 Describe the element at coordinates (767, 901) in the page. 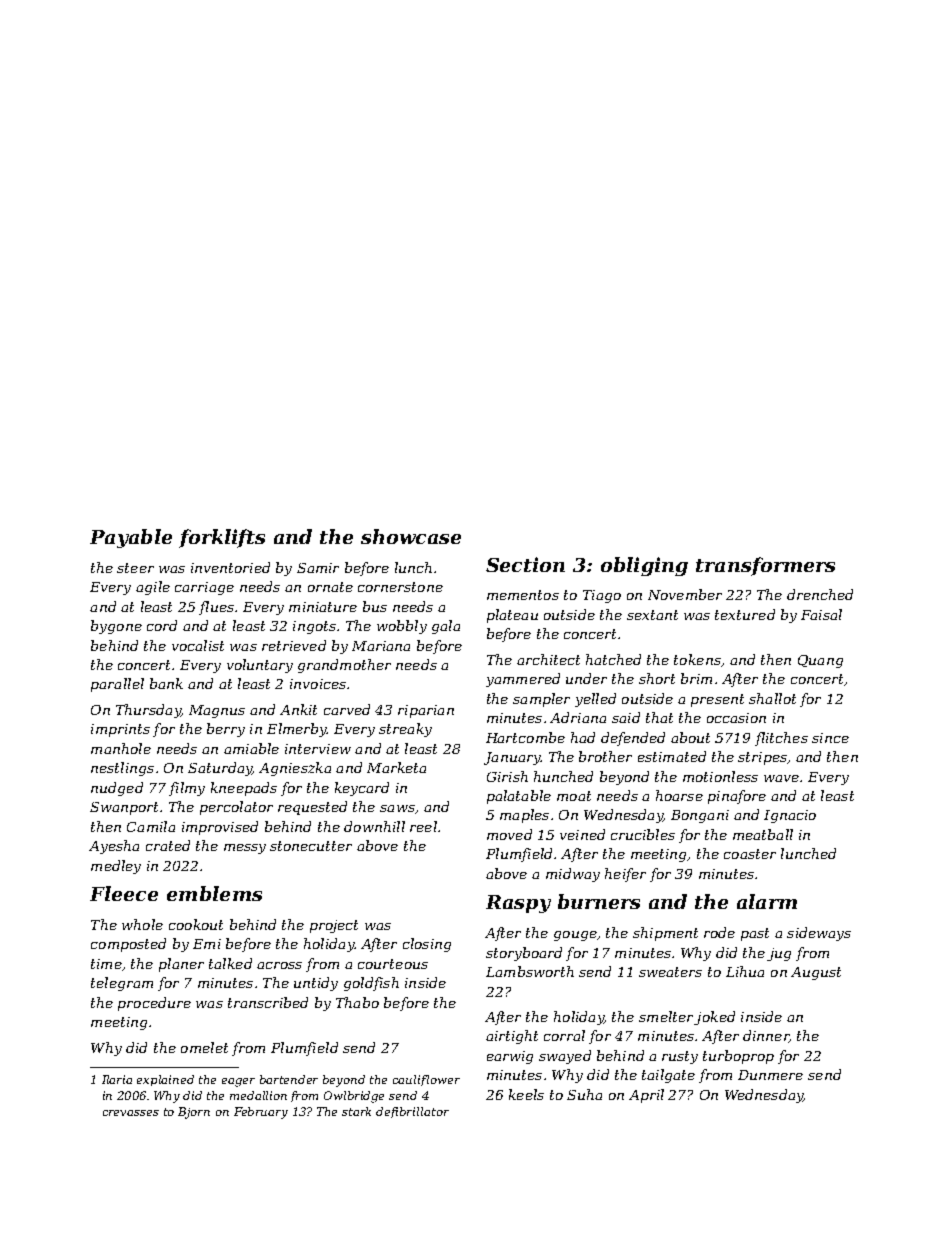

I see `alarm` at that location.
